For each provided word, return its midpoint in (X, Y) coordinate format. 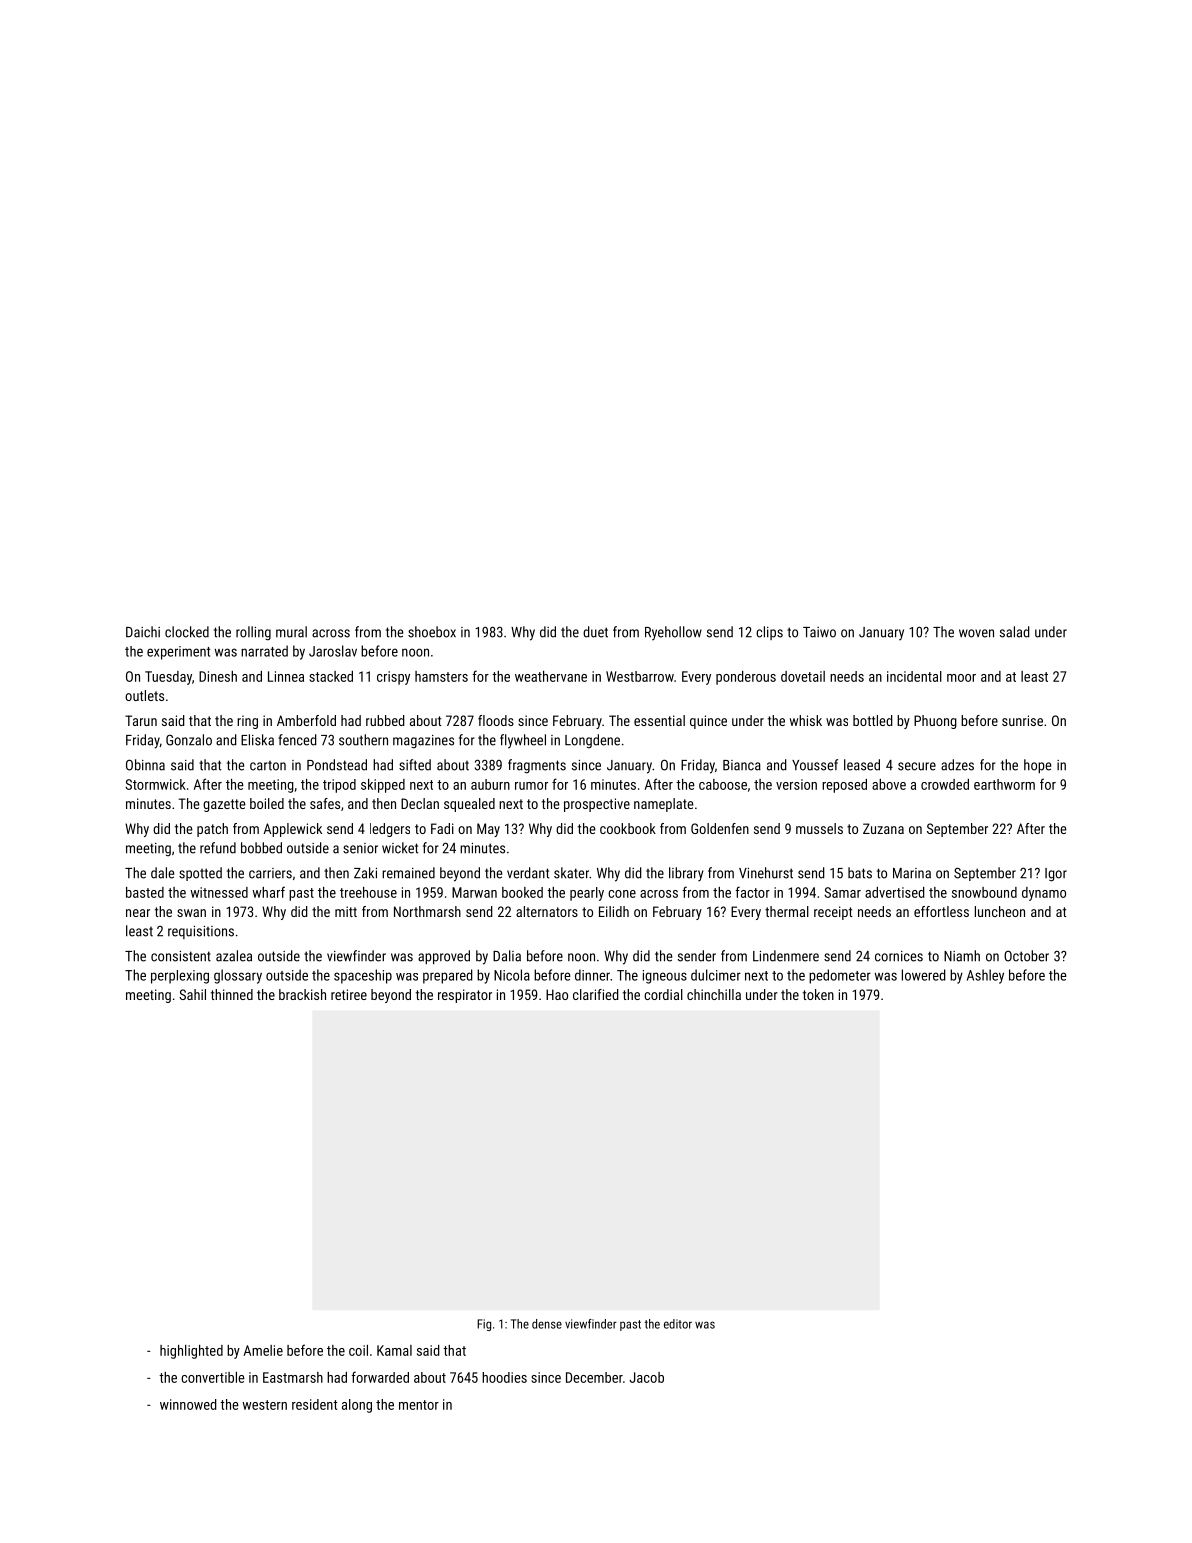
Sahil (192, 994)
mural (291, 632)
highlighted (191, 1352)
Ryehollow (673, 633)
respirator (465, 996)
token (818, 994)
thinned (232, 994)
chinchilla (714, 994)
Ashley (985, 976)
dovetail (803, 676)
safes (325, 803)
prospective (597, 805)
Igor (1056, 875)
